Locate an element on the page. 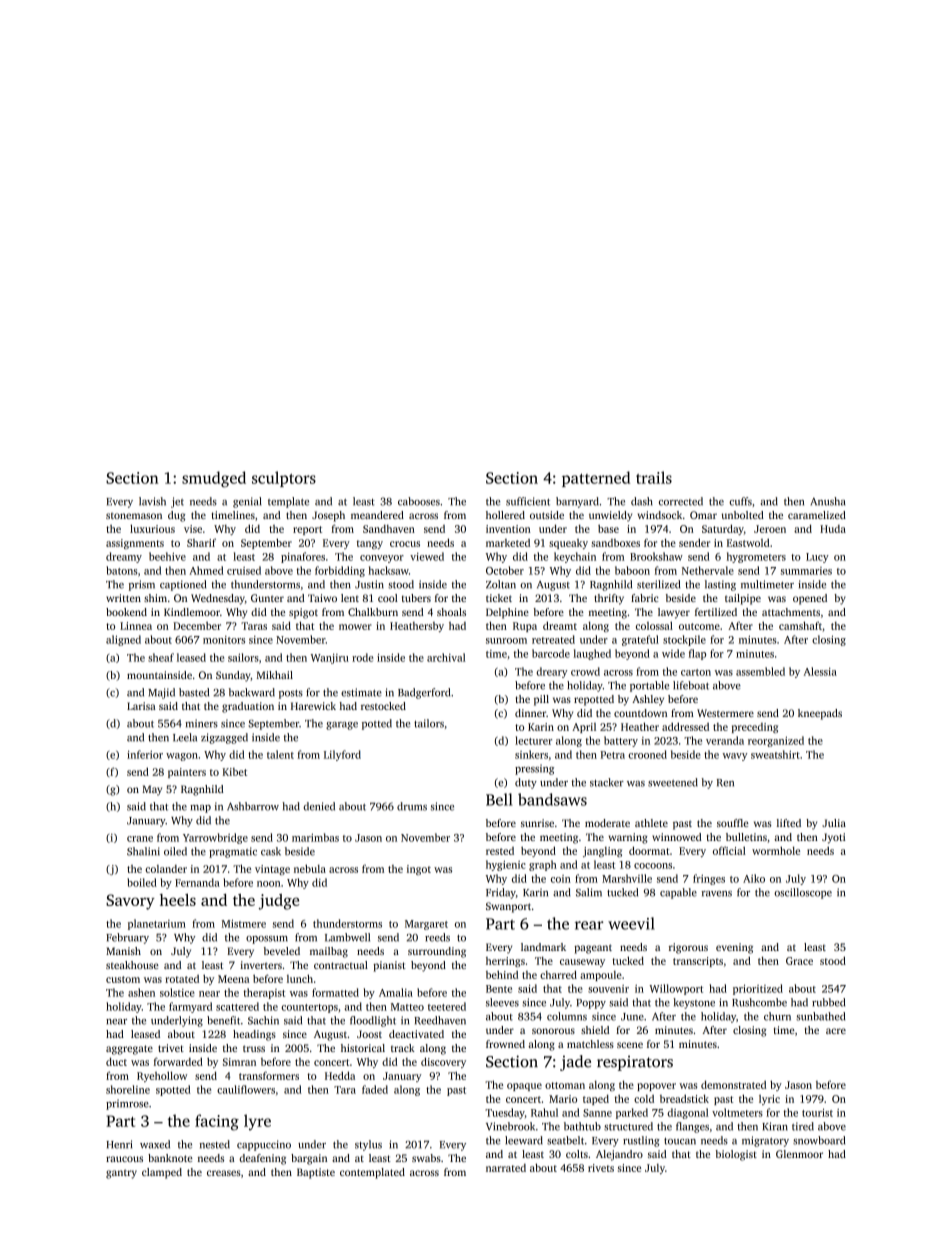  sculptors is located at coordinates (284, 479).
